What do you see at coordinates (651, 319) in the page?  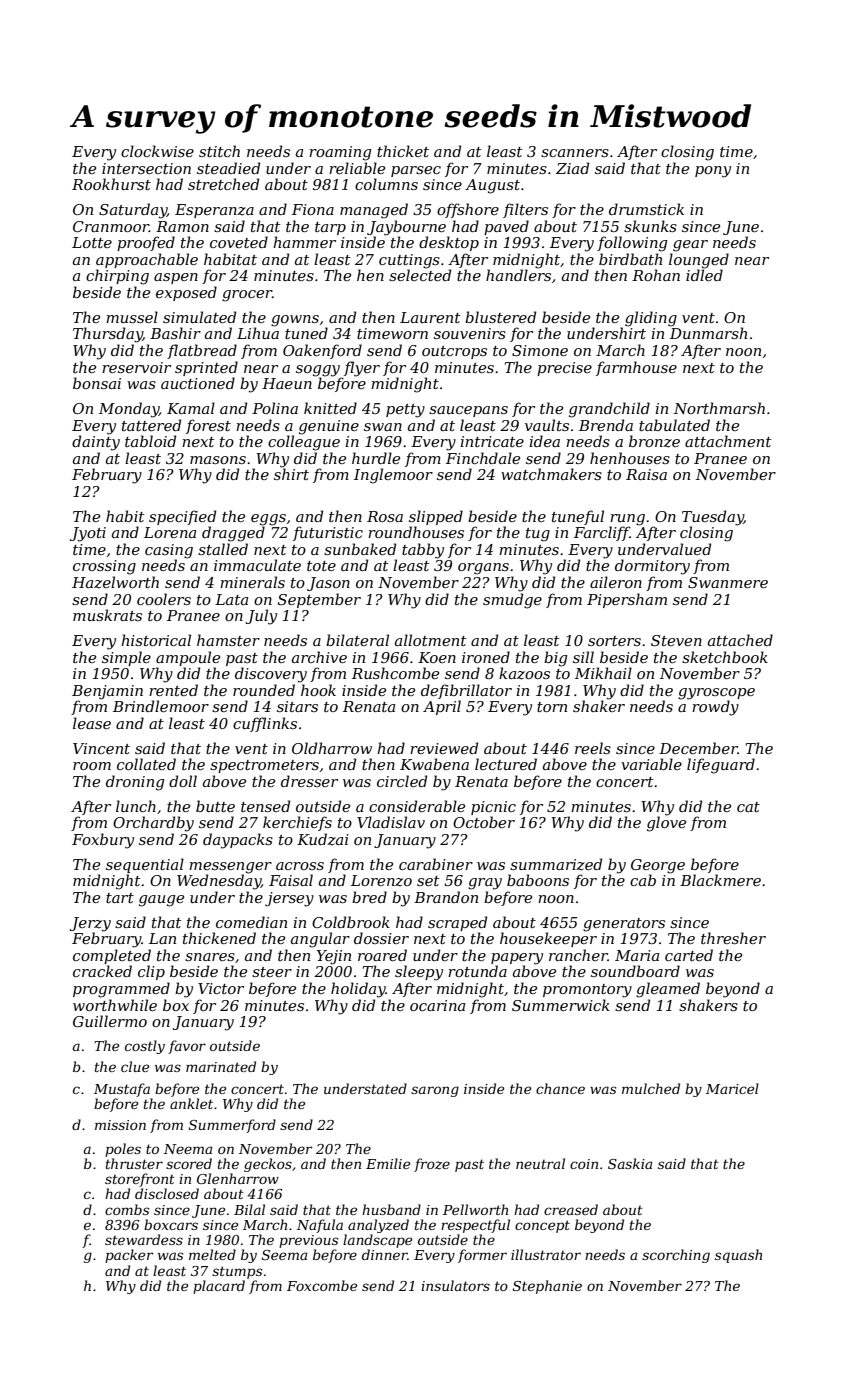 I see `gliding` at bounding box center [651, 319].
